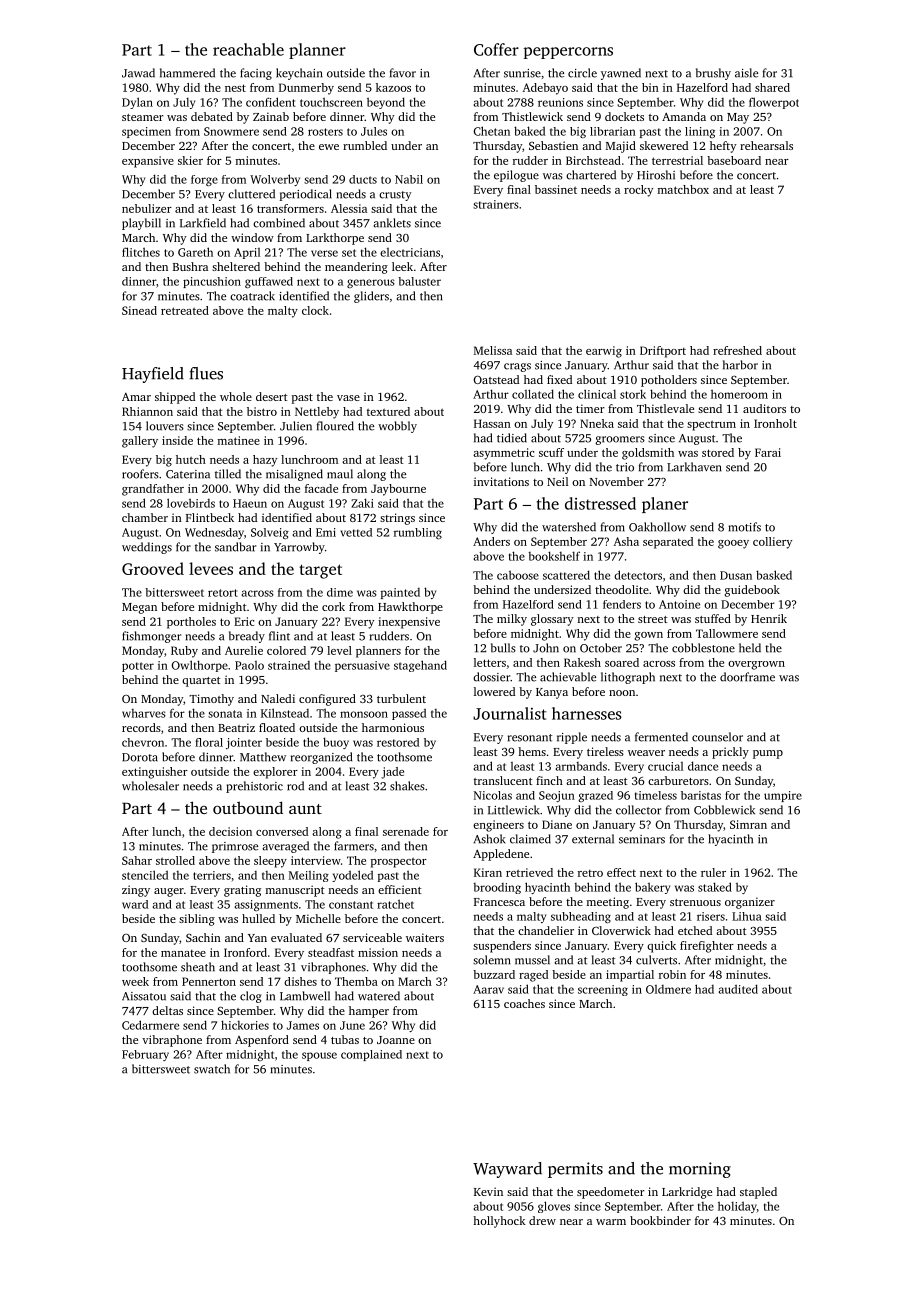  Describe the element at coordinates (499, 1222) in the document. I see `hollyhock` at that location.
